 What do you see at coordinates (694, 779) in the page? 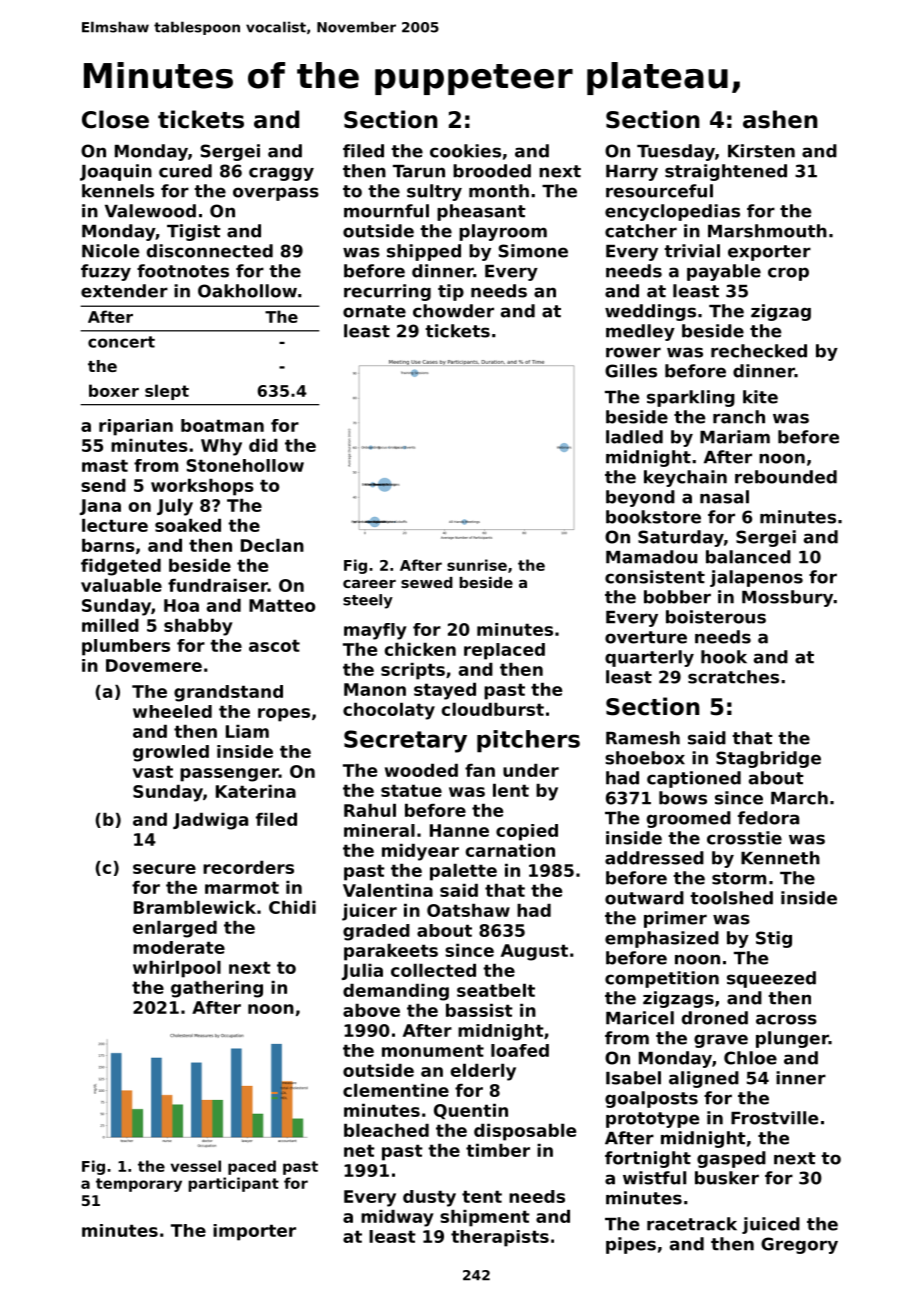
I see `captioned` at bounding box center [694, 779].
